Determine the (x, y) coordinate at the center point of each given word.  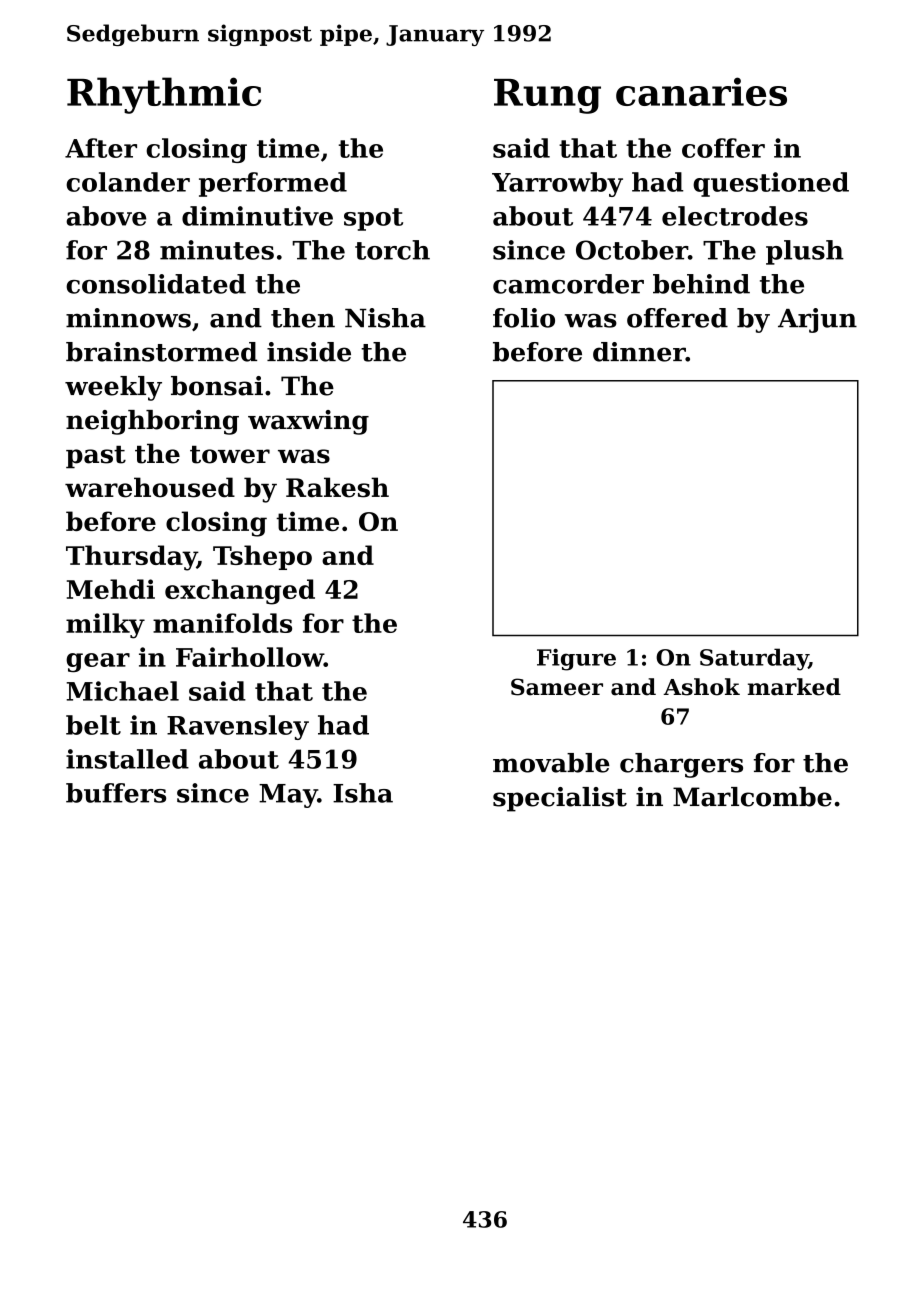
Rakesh (337, 487)
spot (373, 219)
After (101, 148)
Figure (576, 659)
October (632, 250)
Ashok (701, 687)
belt (93, 725)
